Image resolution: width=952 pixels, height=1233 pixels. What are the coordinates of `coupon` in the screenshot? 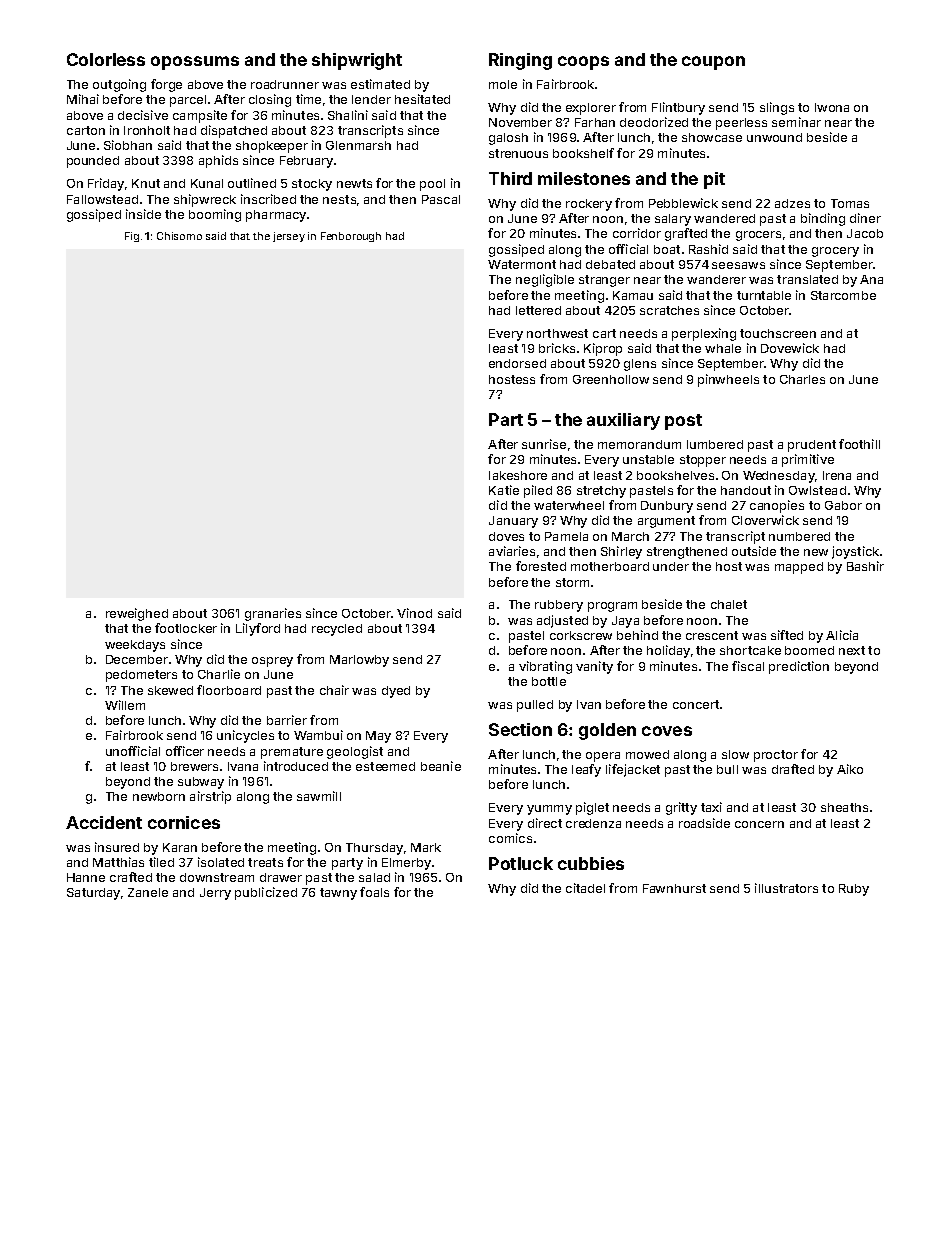 It's located at (713, 63).
